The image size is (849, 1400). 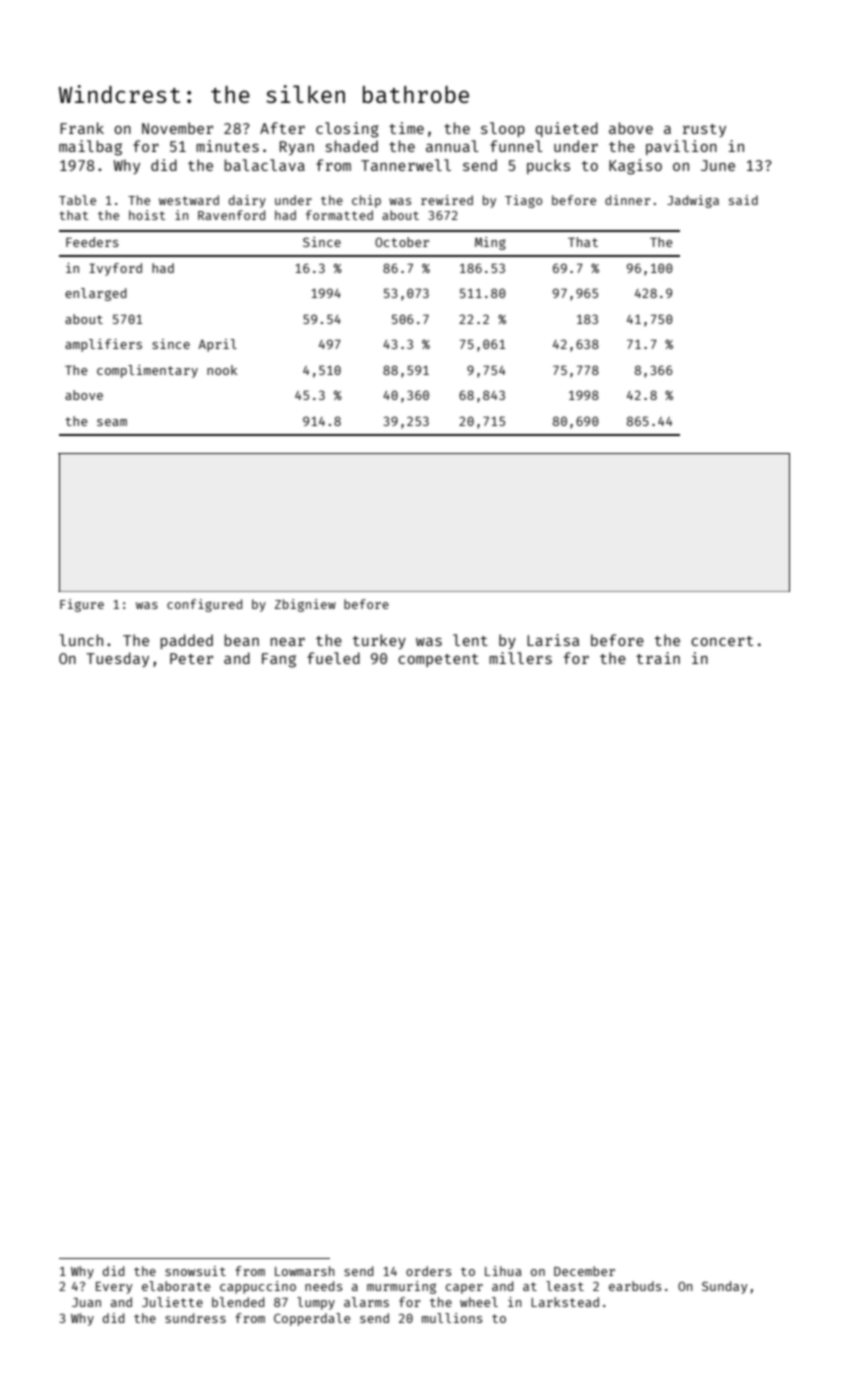 What do you see at coordinates (724, 1287) in the screenshot?
I see `Sunday` at bounding box center [724, 1287].
